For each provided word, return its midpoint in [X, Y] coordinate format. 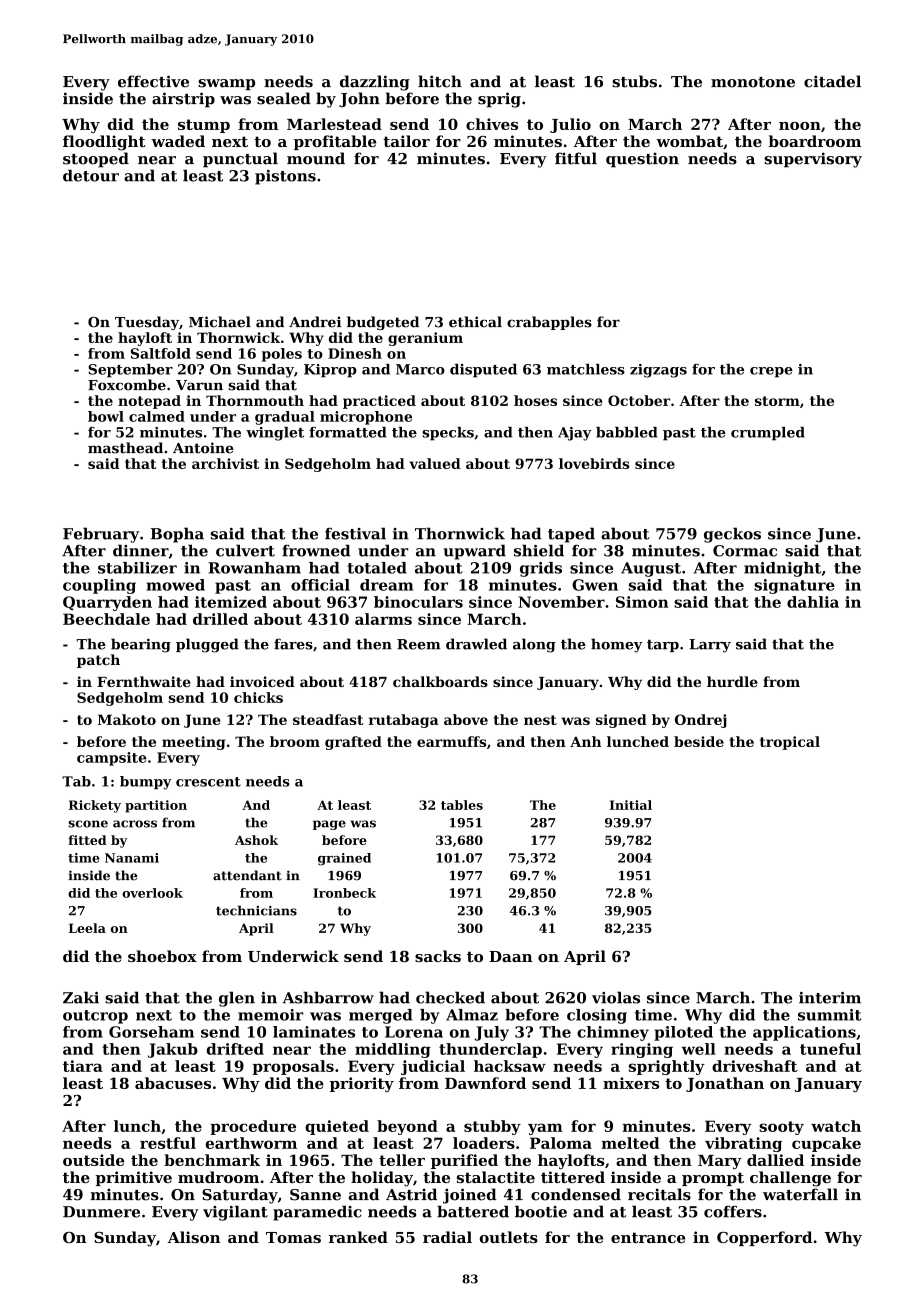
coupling [99, 586]
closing [597, 1016]
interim [830, 998]
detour [91, 175]
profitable [335, 142]
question [642, 160]
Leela [87, 928]
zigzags [658, 371]
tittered [573, 1177]
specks [448, 434]
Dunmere [101, 1212]
